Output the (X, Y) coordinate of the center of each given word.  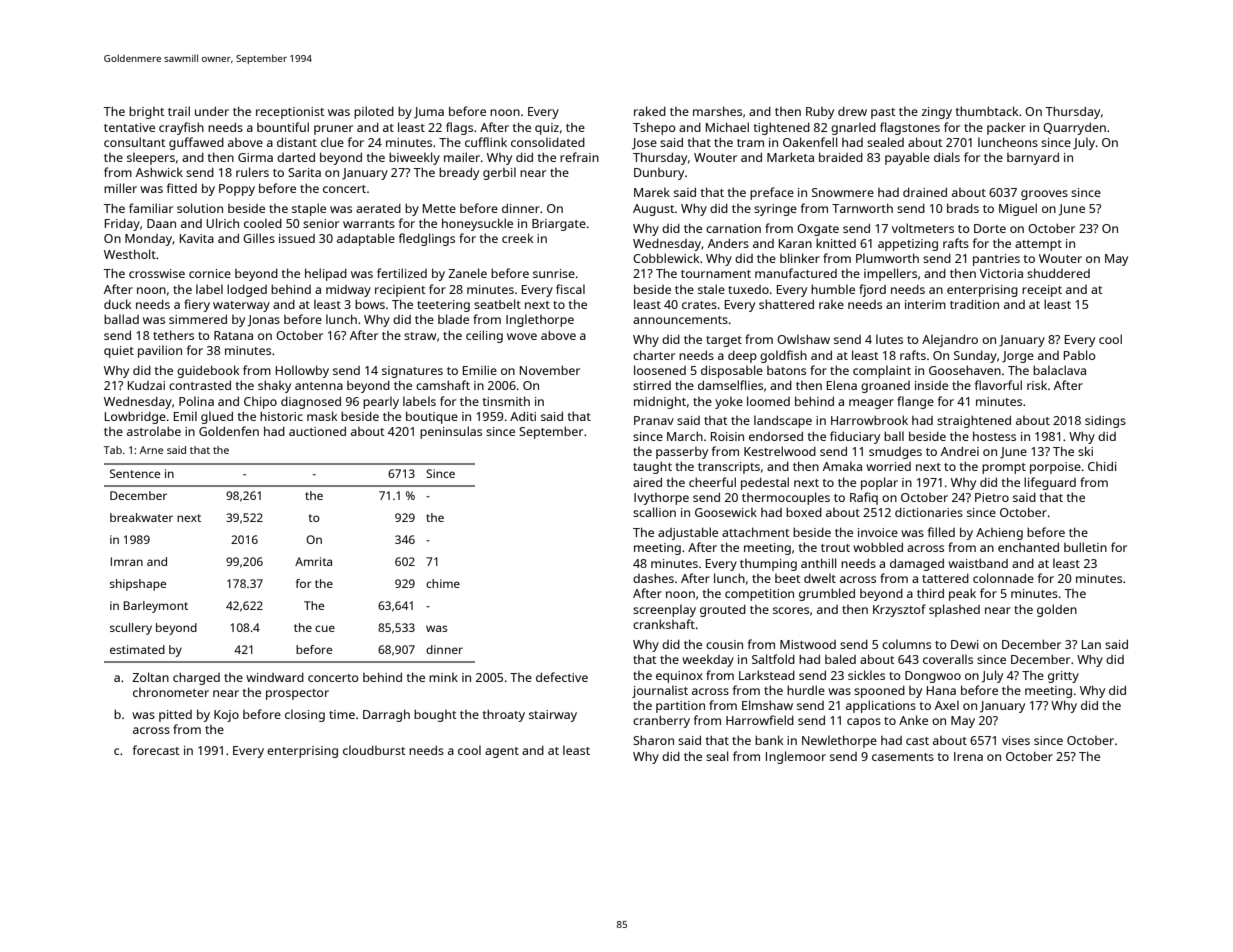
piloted (374, 112)
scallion (654, 512)
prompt (1004, 468)
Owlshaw (803, 339)
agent (502, 752)
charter (654, 355)
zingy (937, 113)
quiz (547, 129)
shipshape (138, 585)
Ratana (233, 335)
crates (699, 305)
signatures (412, 372)
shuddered (1058, 273)
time (342, 714)
